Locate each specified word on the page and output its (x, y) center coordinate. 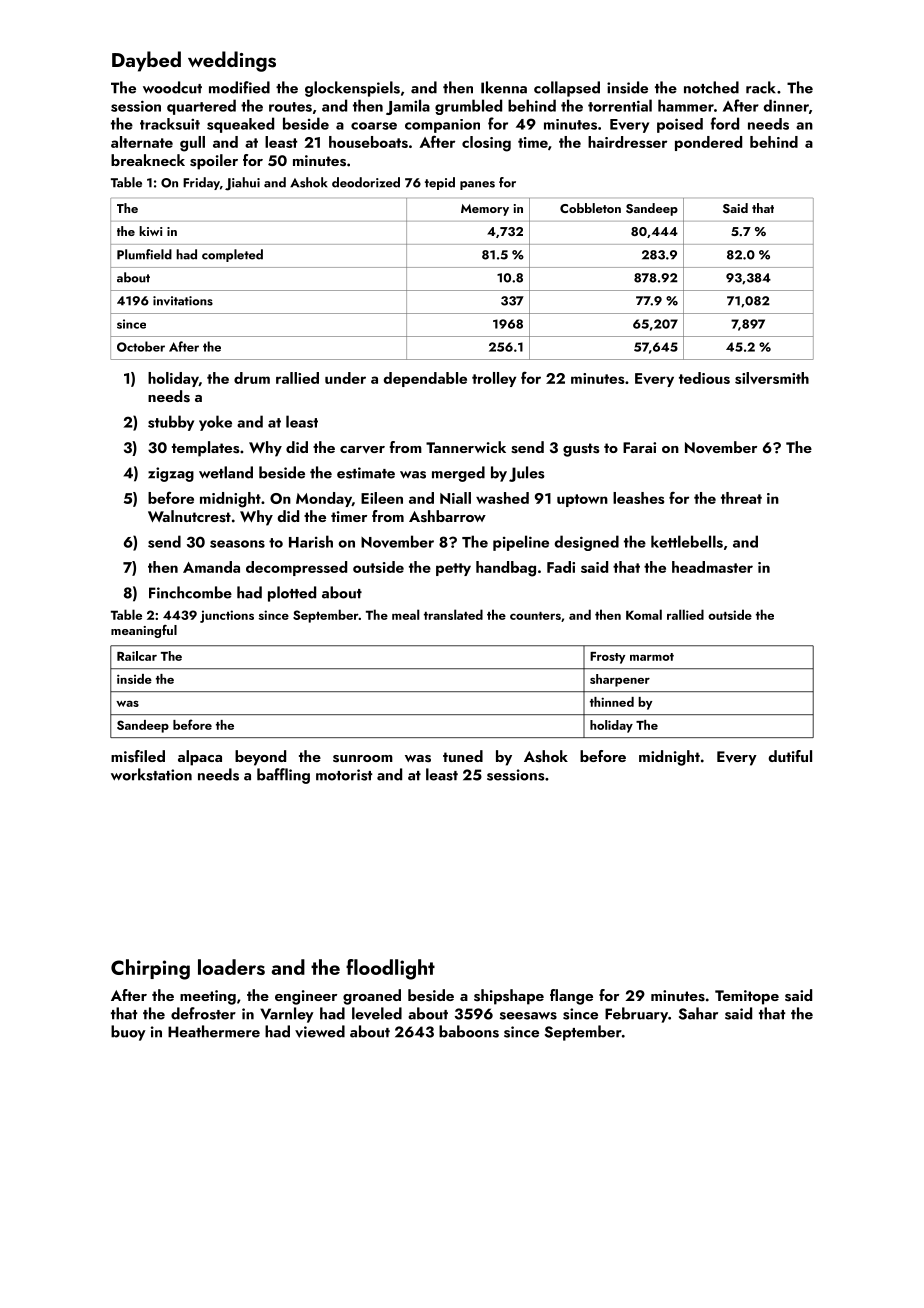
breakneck (148, 160)
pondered (708, 143)
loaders (231, 967)
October (141, 346)
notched (711, 87)
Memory (485, 210)
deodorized (366, 182)
